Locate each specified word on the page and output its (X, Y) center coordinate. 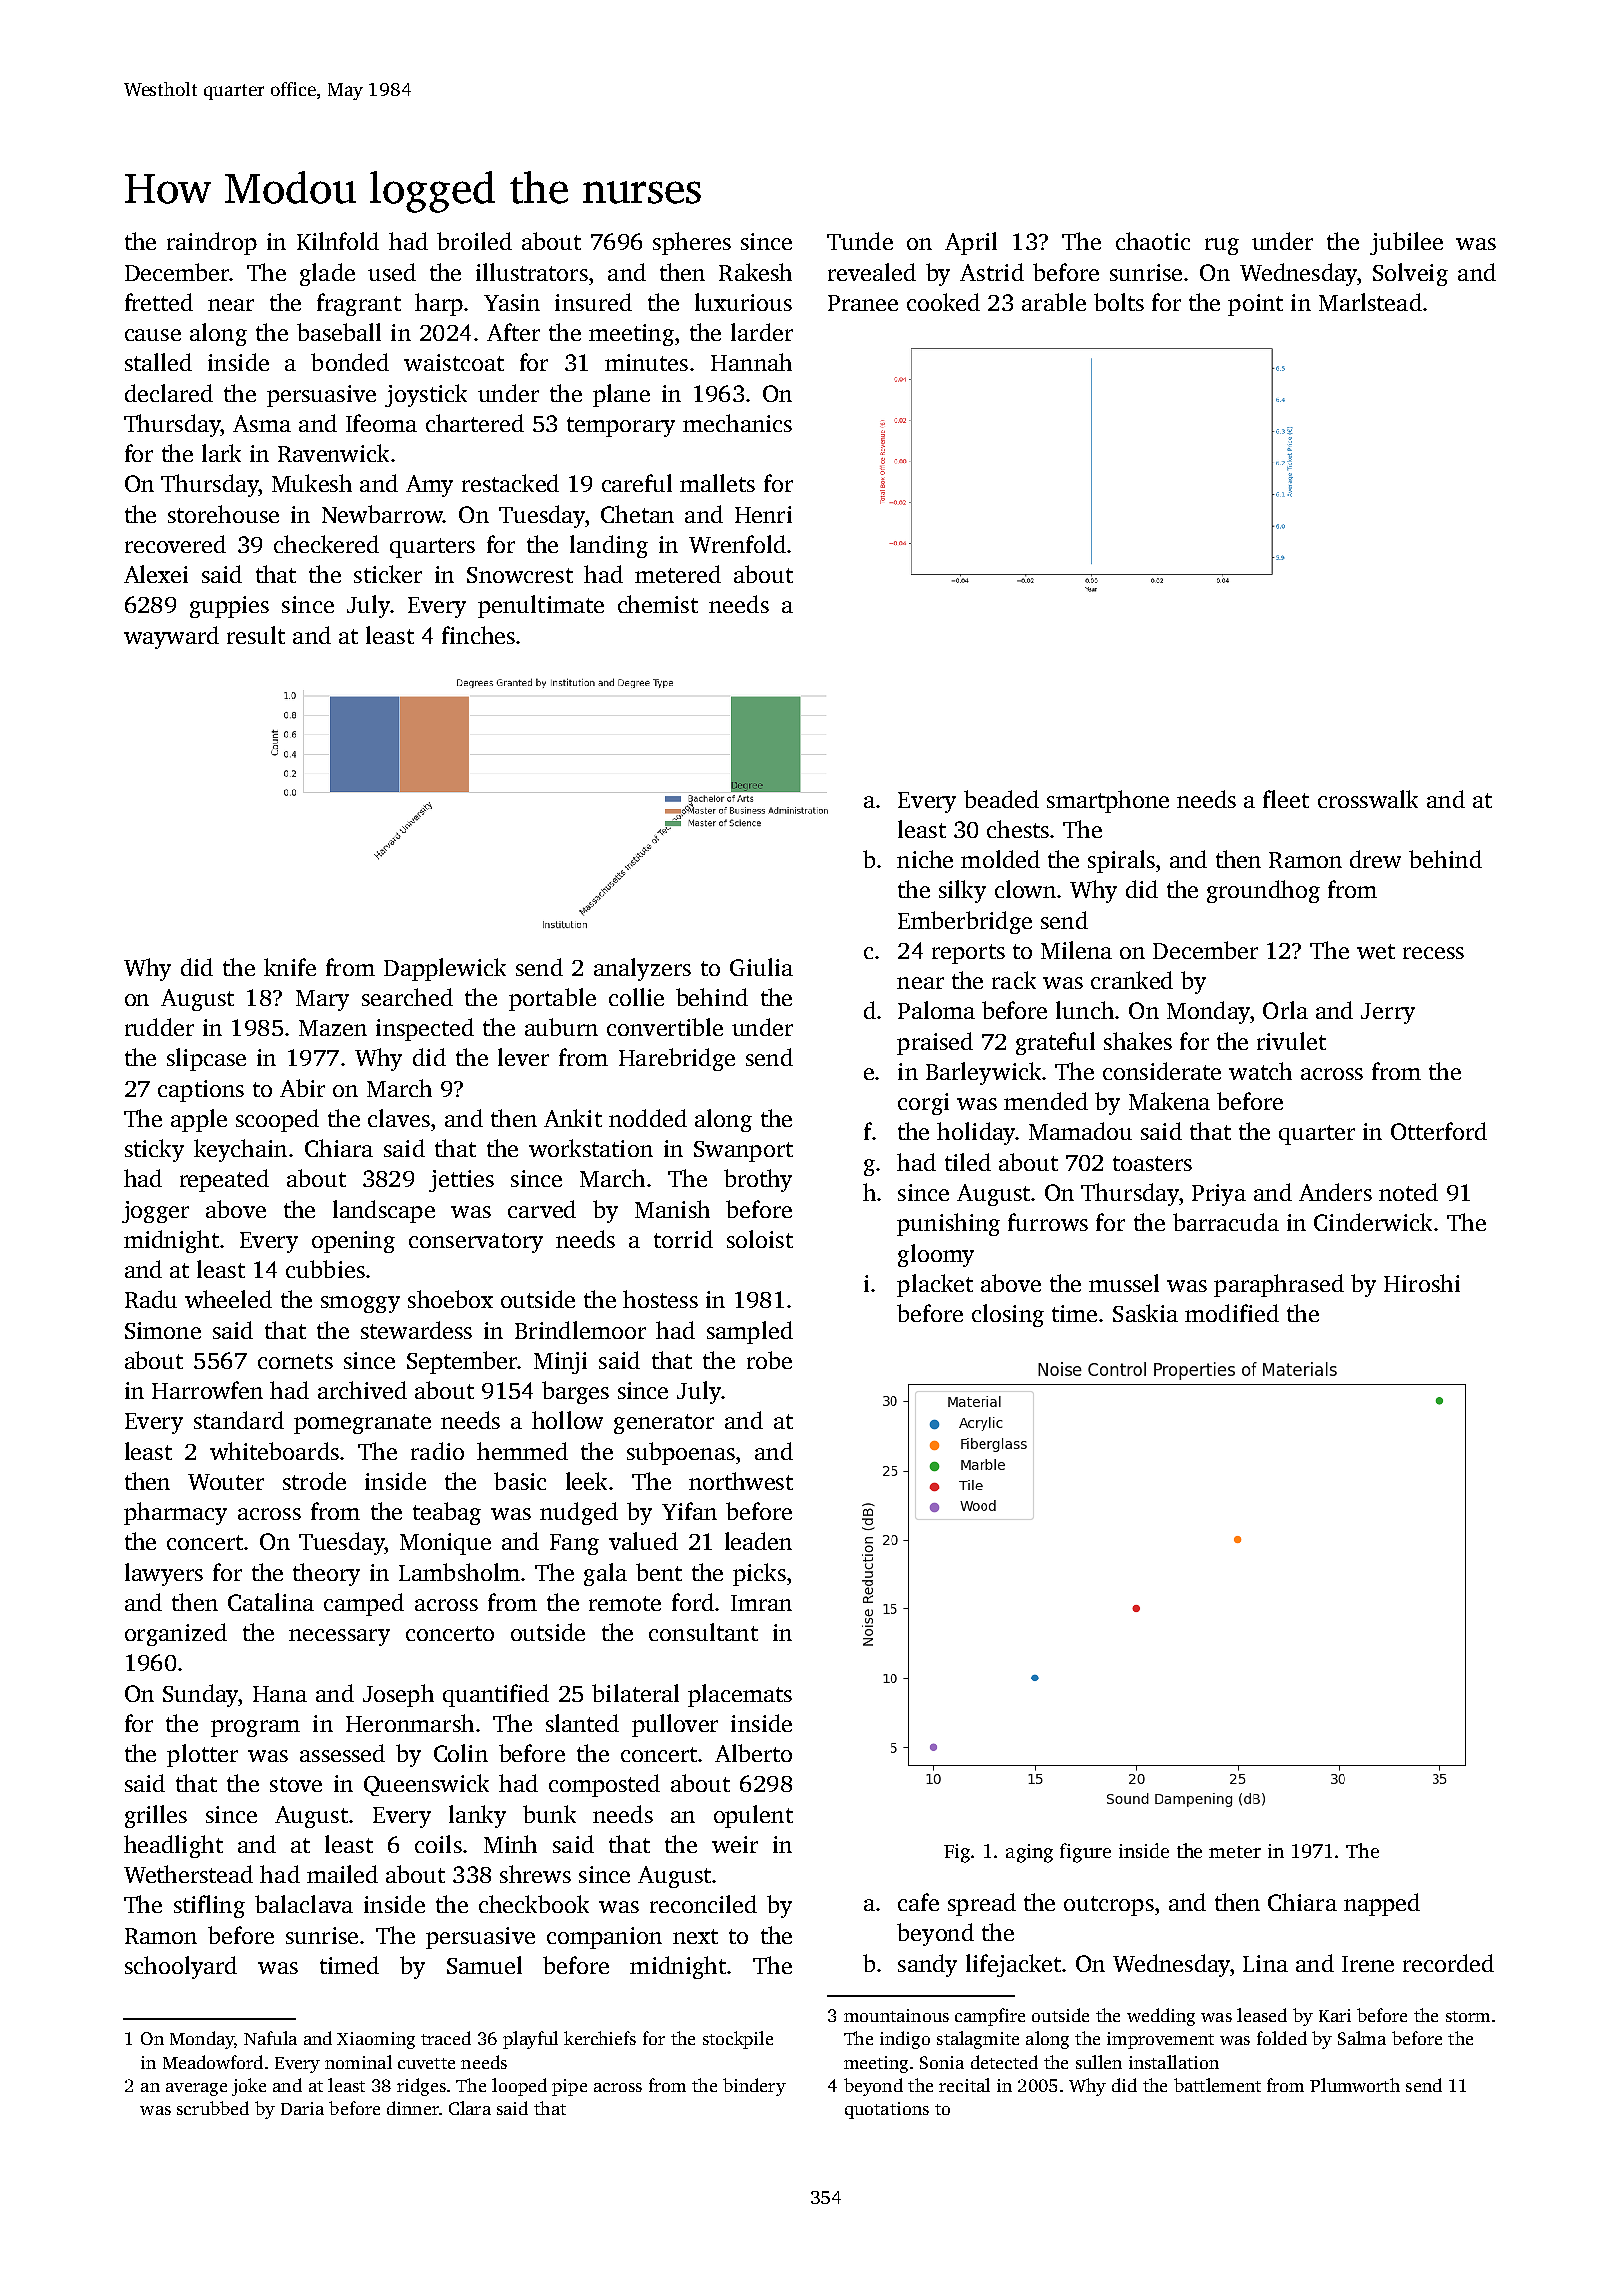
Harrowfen (207, 1390)
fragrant (359, 304)
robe (769, 1360)
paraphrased (1279, 1285)
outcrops (1109, 1906)
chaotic (1153, 241)
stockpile (738, 2040)
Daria (302, 2108)
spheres (692, 243)
